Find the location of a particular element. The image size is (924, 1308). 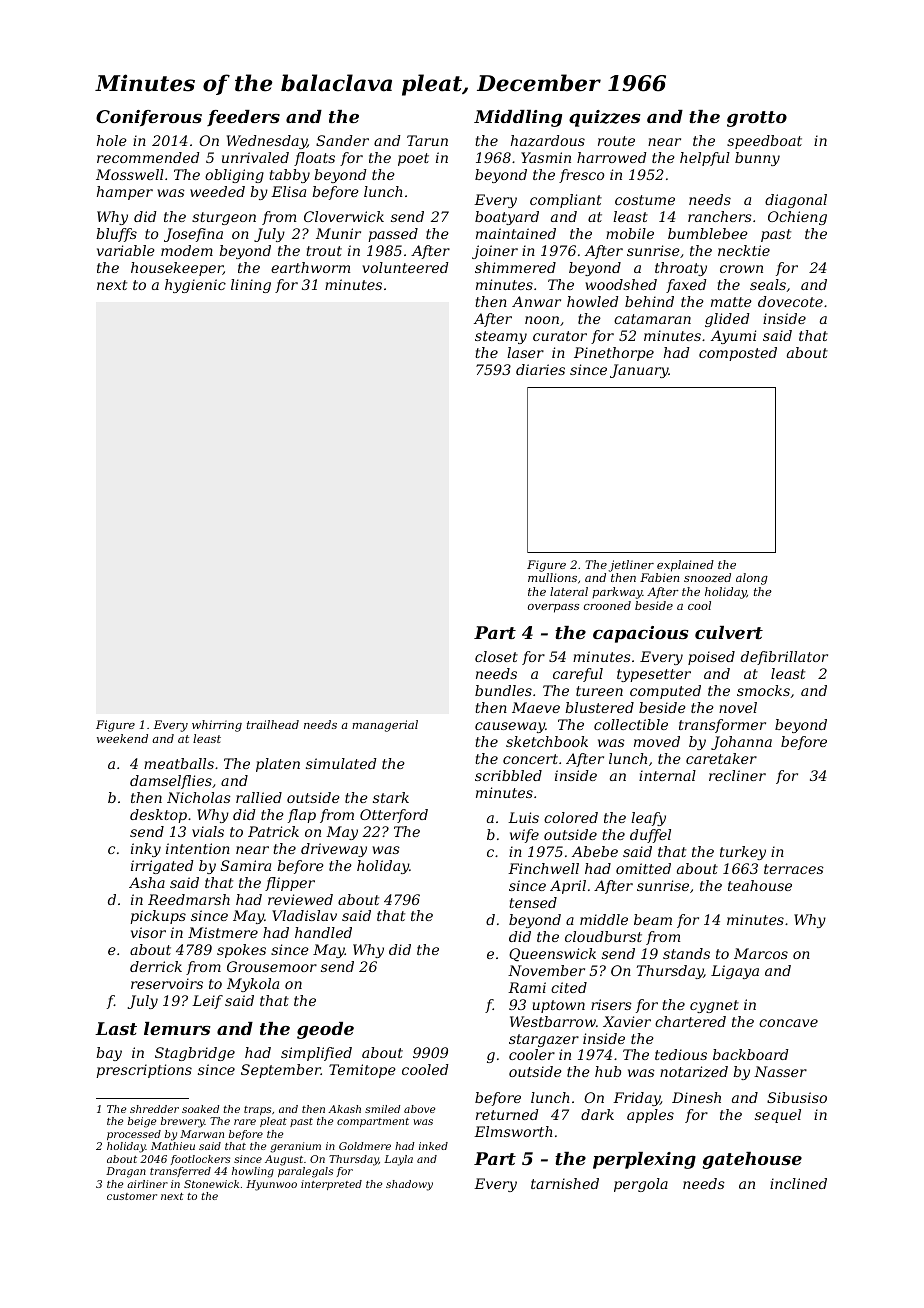

handled is located at coordinates (323, 932).
